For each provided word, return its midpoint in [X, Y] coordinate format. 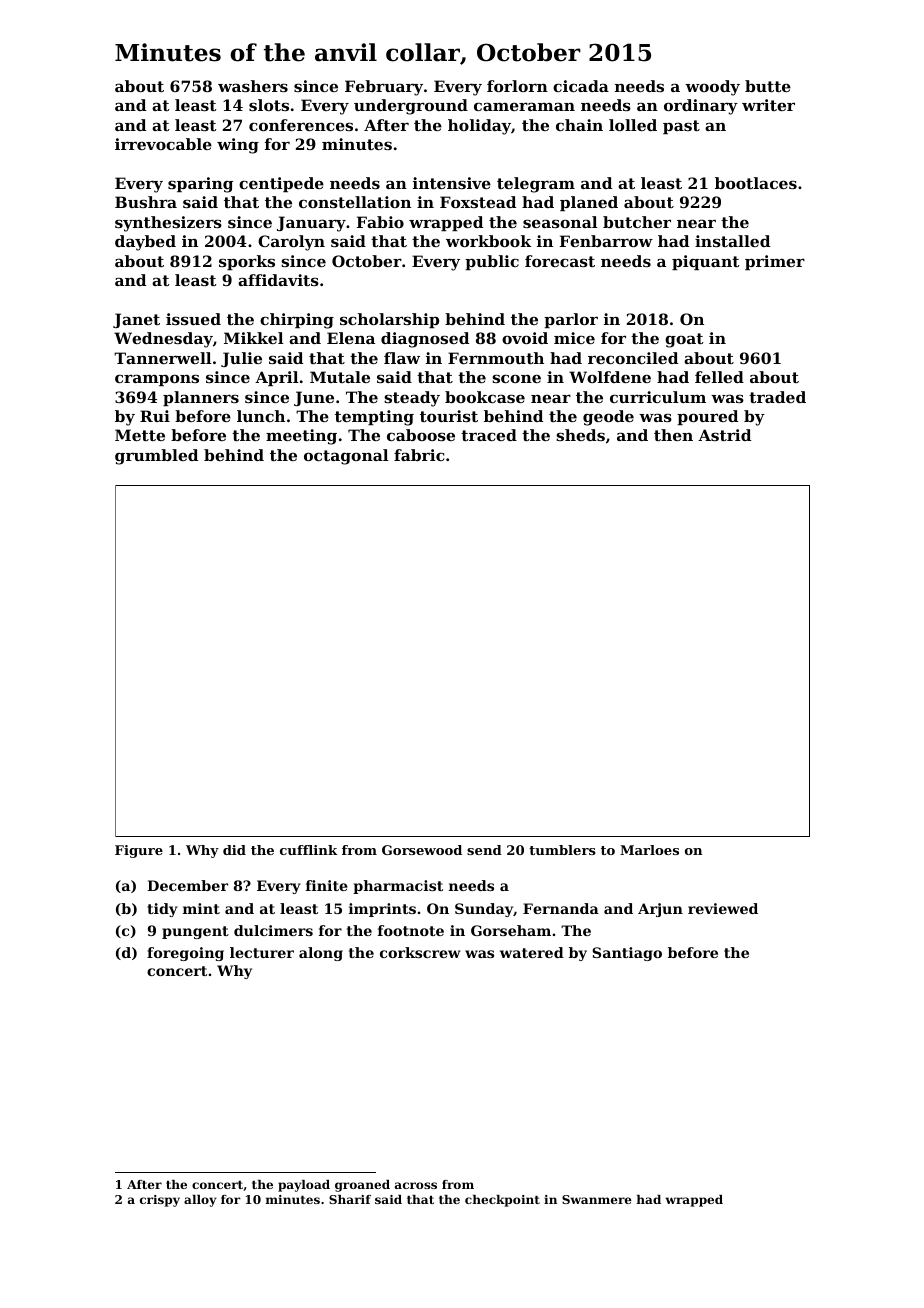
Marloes [649, 850]
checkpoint [502, 1201]
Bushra [146, 202]
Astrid [724, 435]
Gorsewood [422, 850]
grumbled [156, 457]
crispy [160, 1201]
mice [574, 338]
